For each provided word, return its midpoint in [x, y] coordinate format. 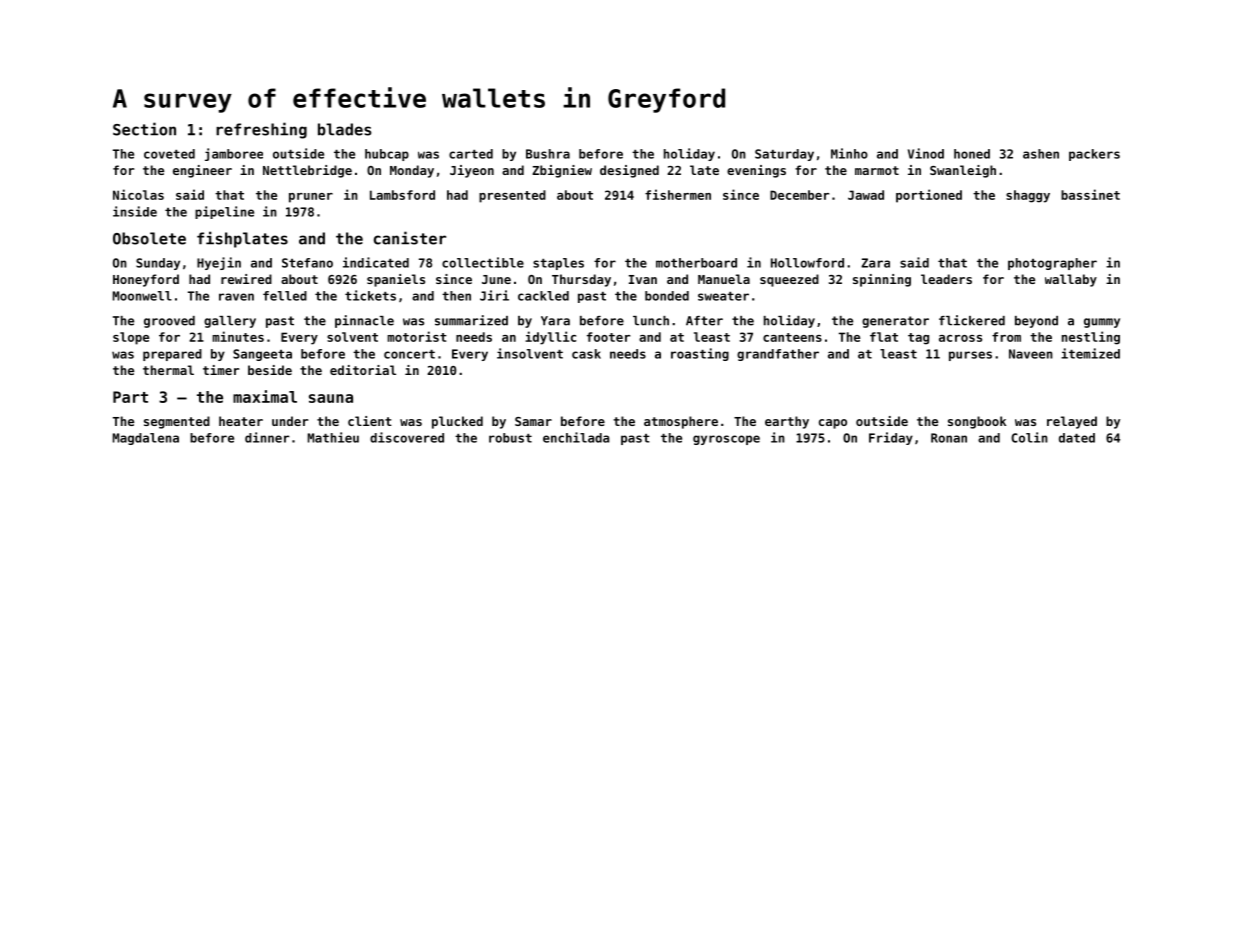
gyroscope [726, 440]
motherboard [696, 263]
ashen [1041, 154]
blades [344, 129]
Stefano [307, 263]
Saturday [784, 155]
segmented [177, 422]
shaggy [1028, 196]
